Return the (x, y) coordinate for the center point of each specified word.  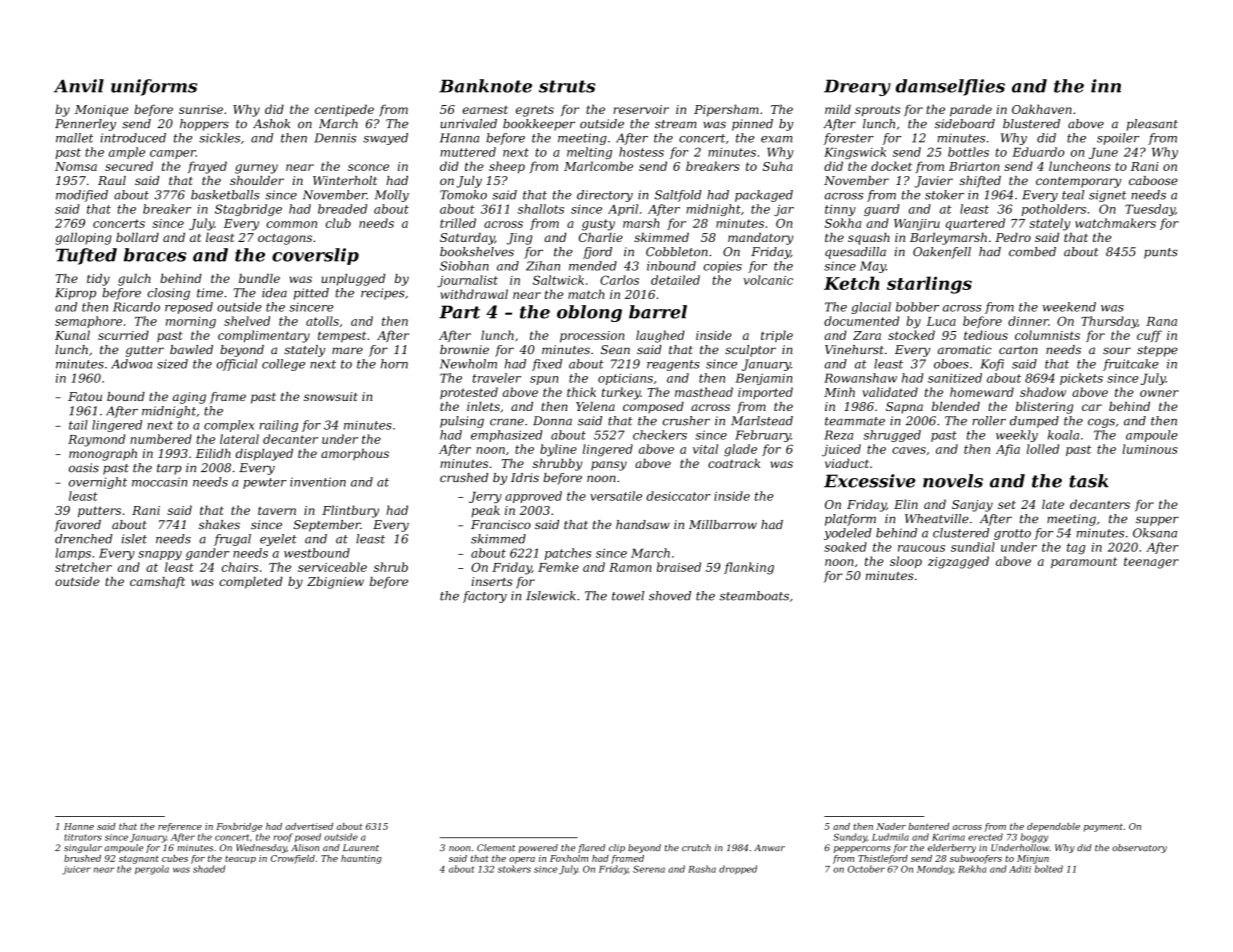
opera (522, 860)
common (291, 224)
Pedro (1013, 237)
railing (278, 426)
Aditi (1020, 869)
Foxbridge (239, 827)
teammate (855, 421)
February (763, 436)
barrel (658, 312)
